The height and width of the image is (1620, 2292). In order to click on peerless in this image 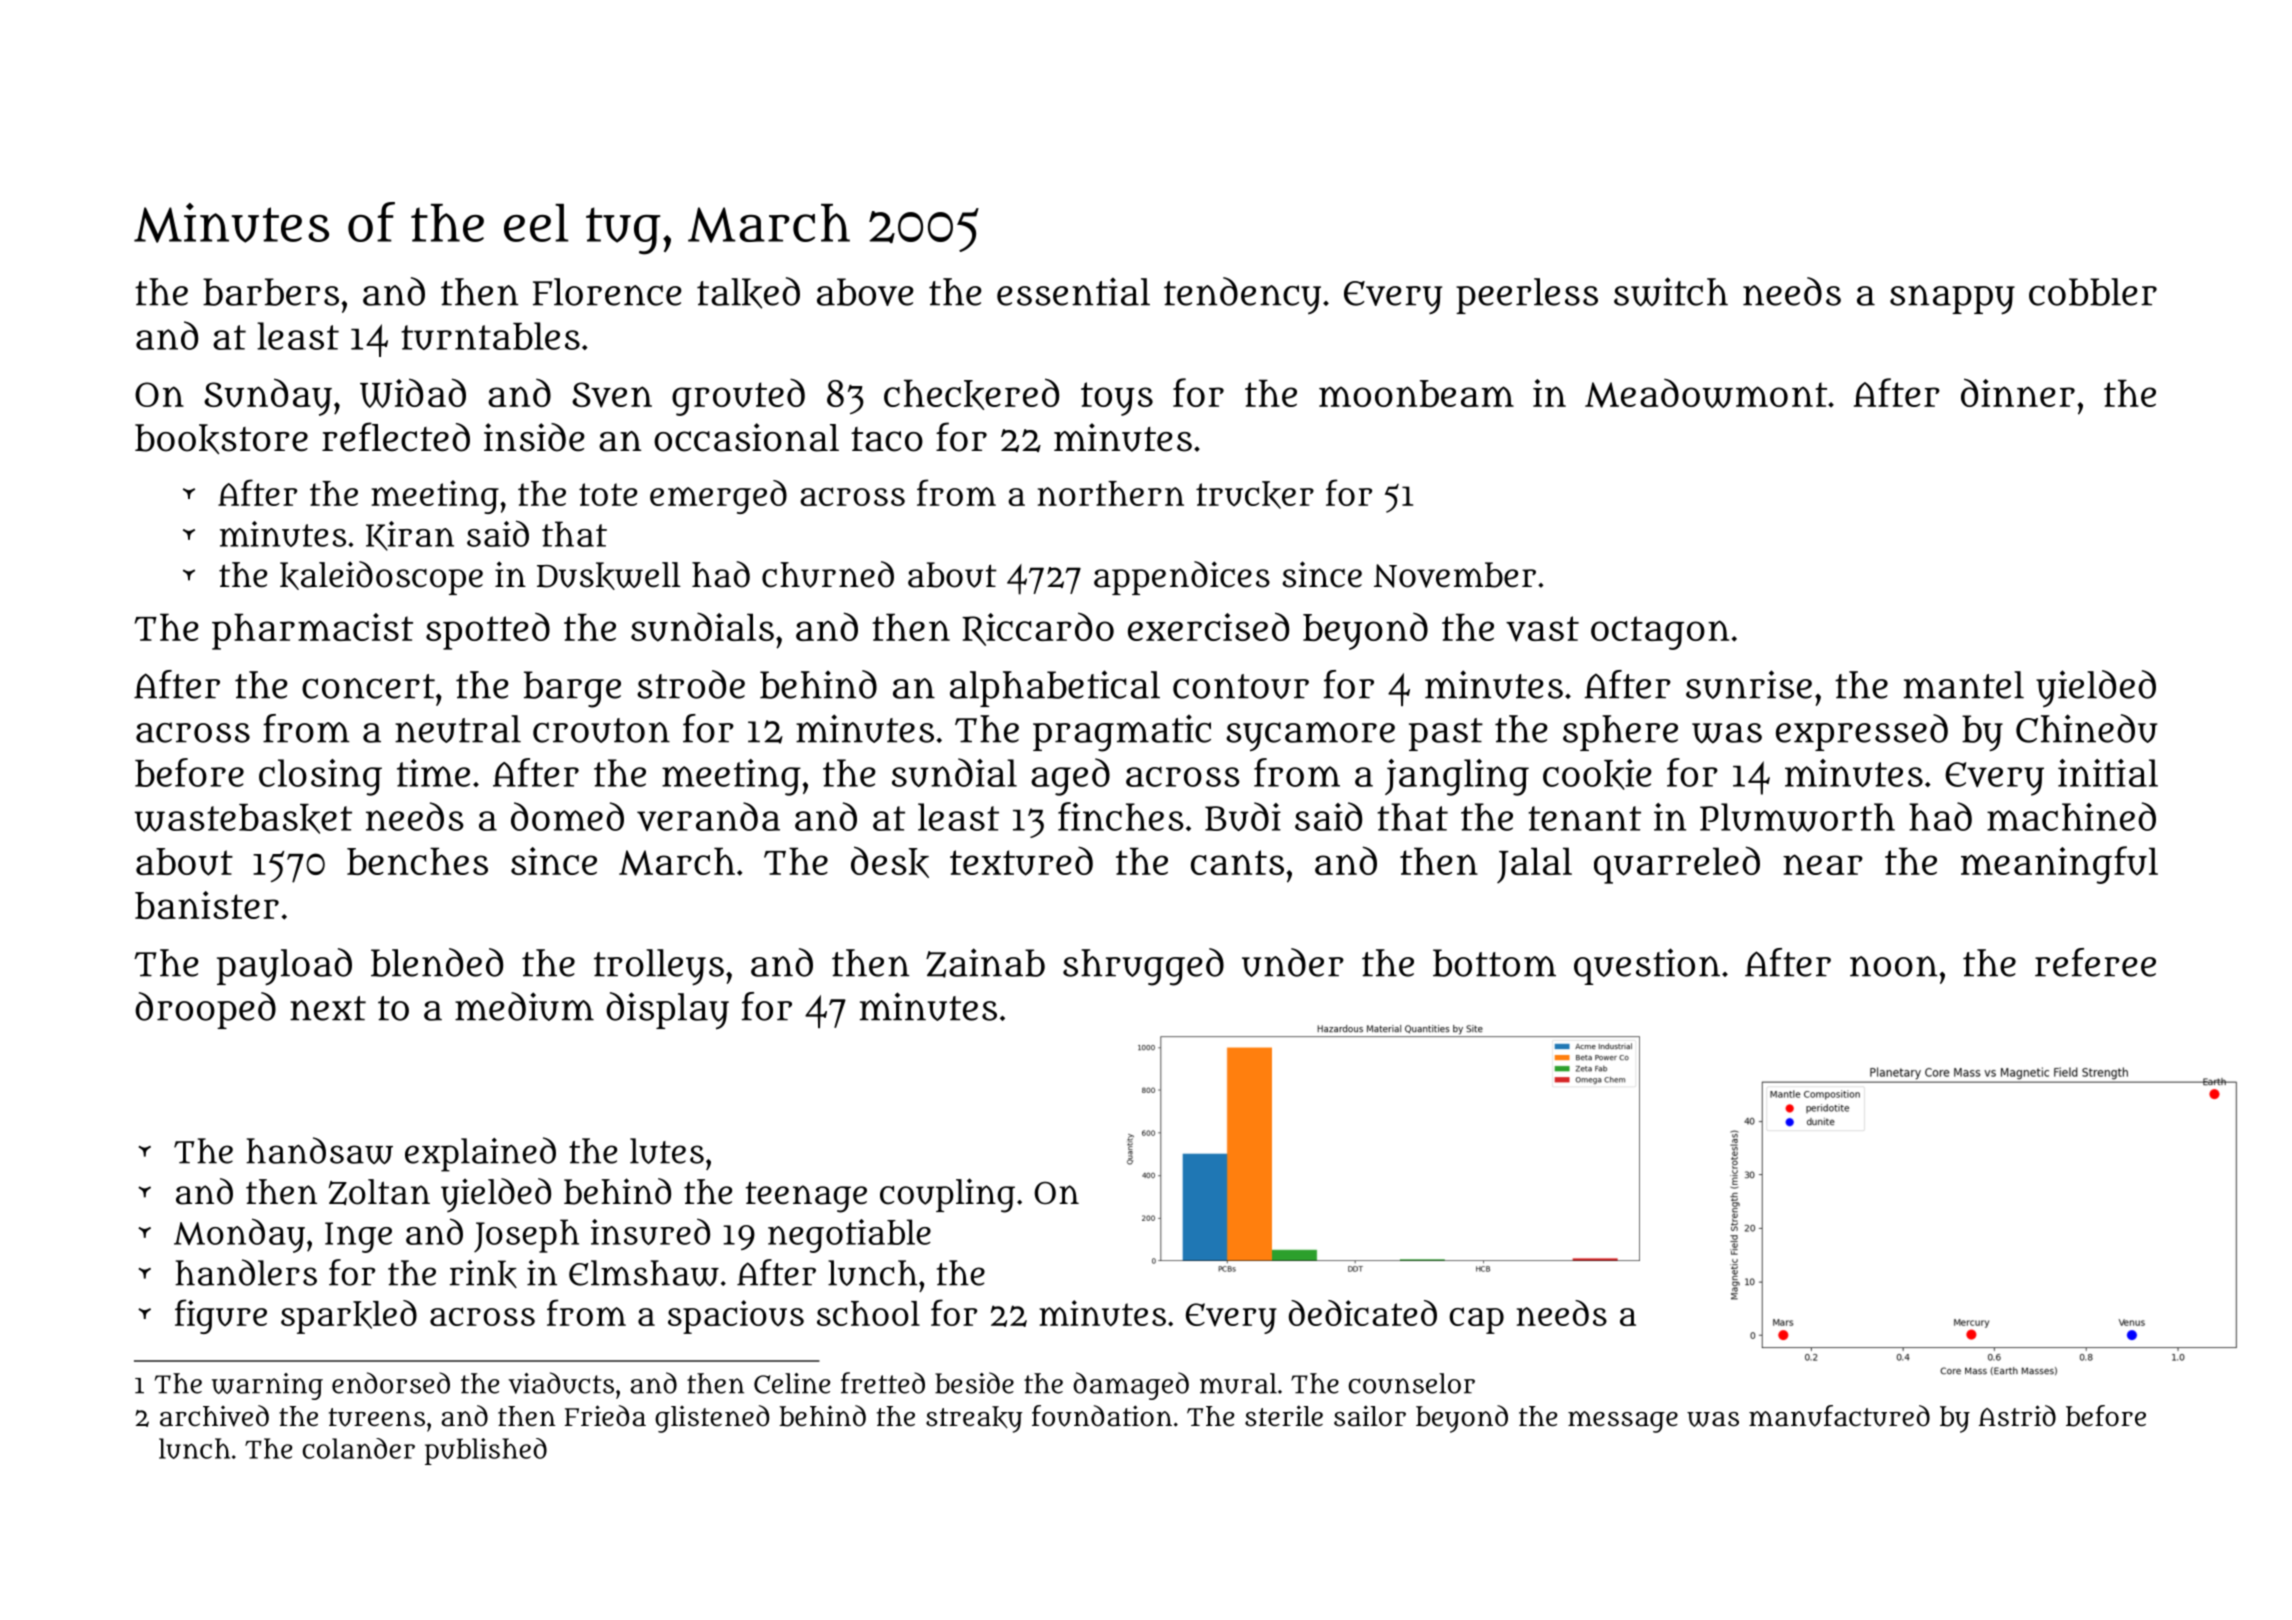, I will do `click(1527, 296)`.
